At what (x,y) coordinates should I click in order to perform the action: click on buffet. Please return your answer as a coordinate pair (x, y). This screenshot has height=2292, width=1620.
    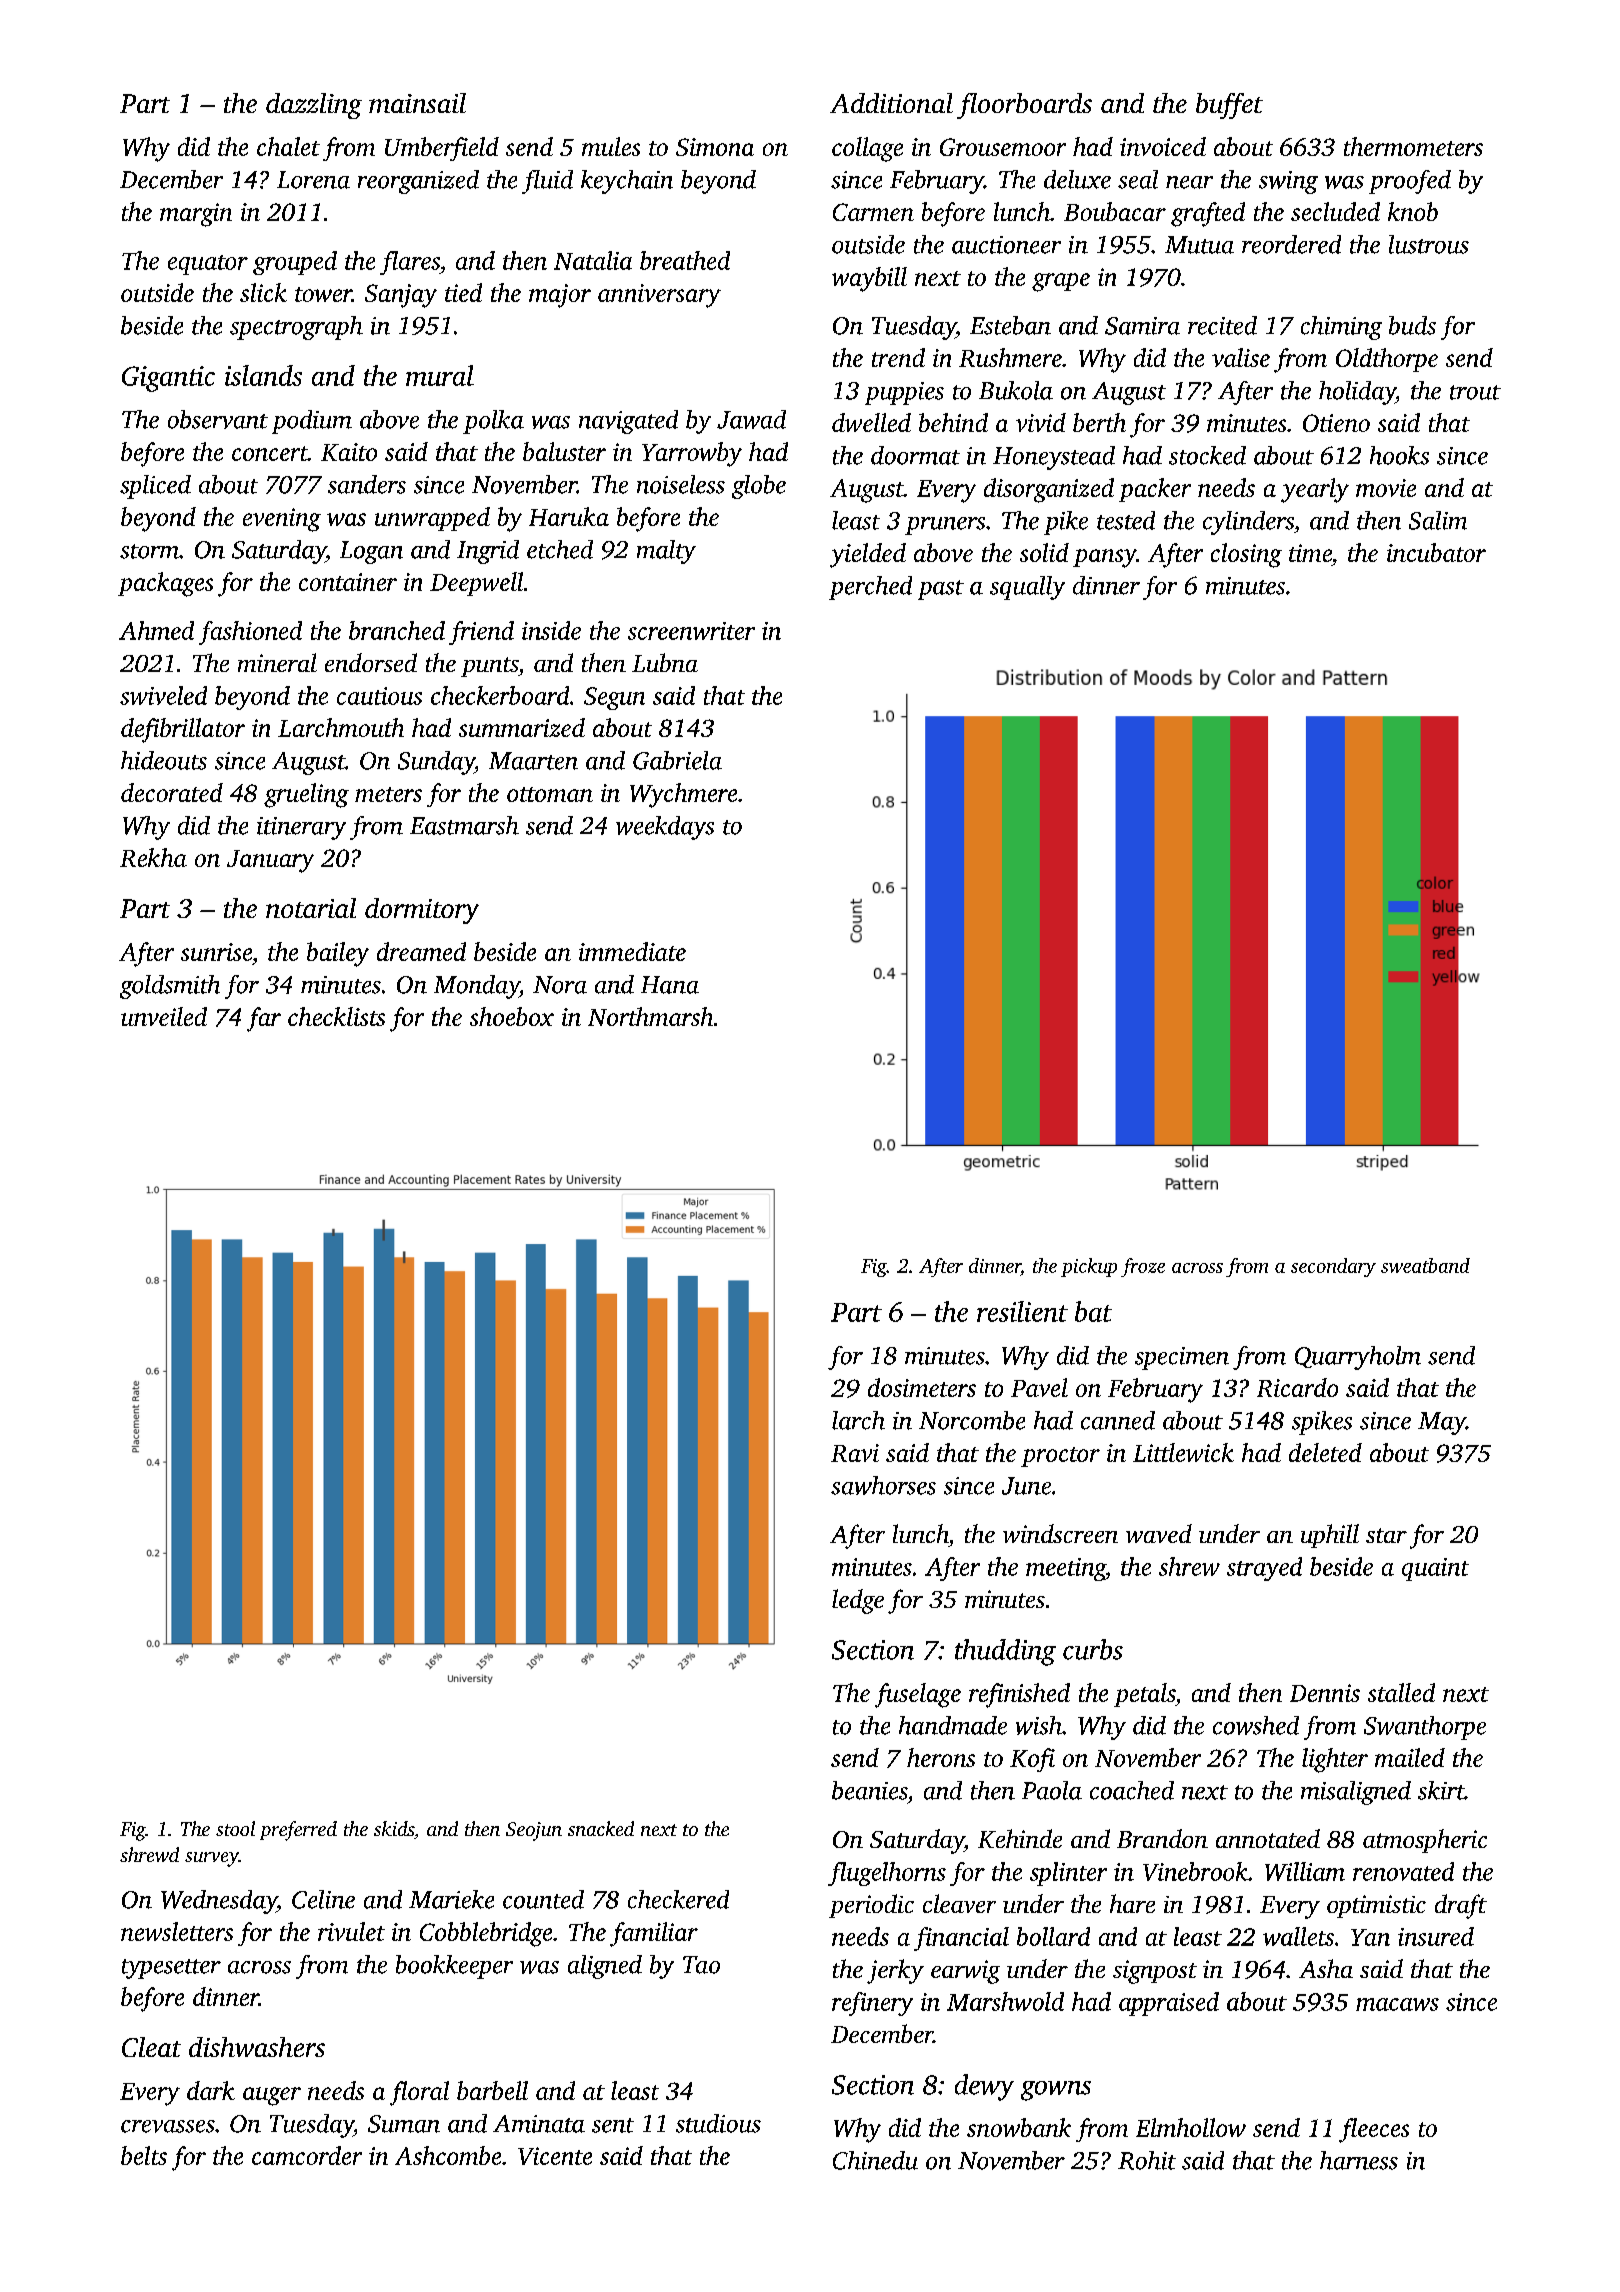
    Looking at the image, I should click on (1229, 106).
